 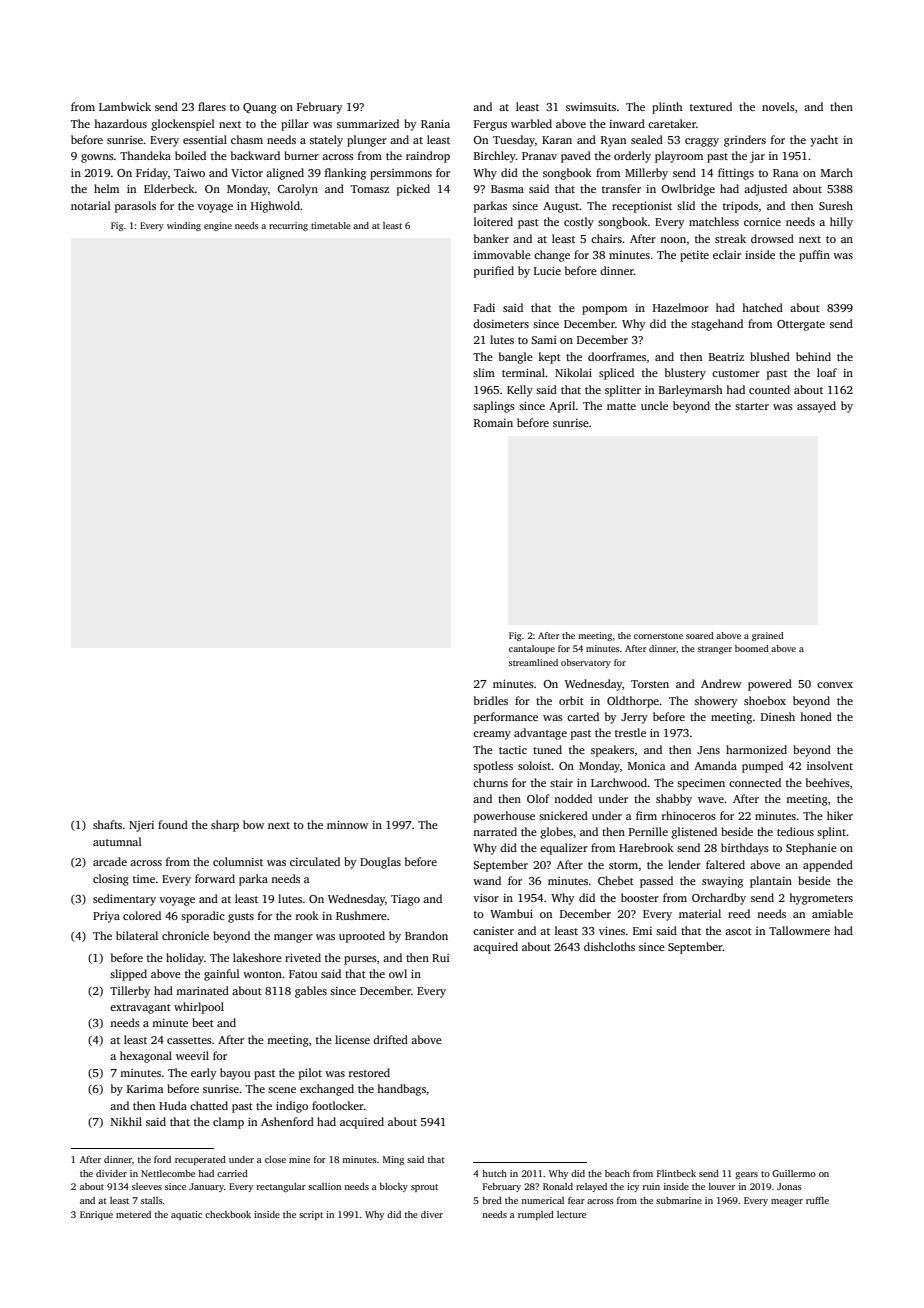 I want to click on Quang, so click(x=260, y=108).
